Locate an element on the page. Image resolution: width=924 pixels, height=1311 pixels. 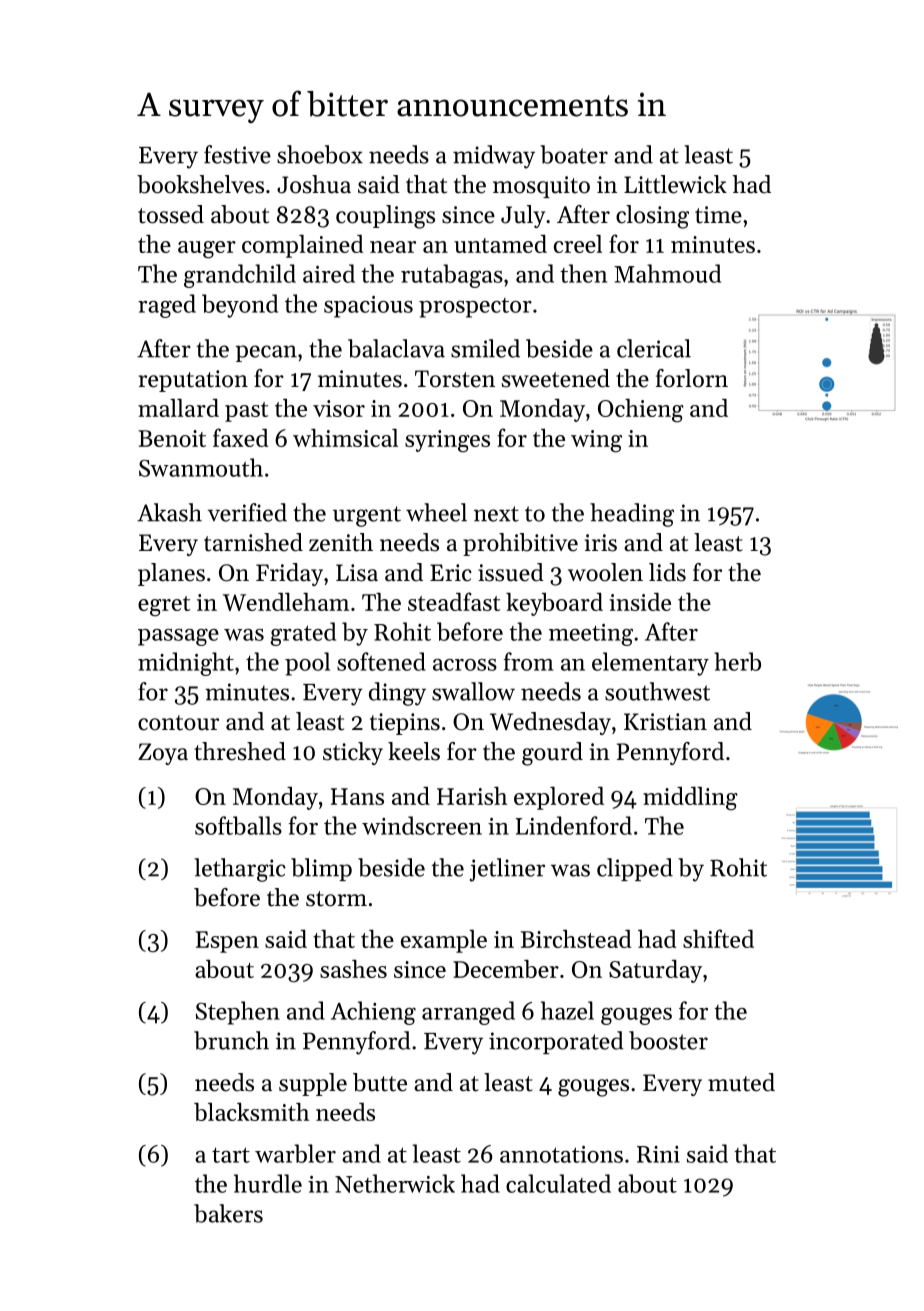
bakers is located at coordinates (228, 1213).
